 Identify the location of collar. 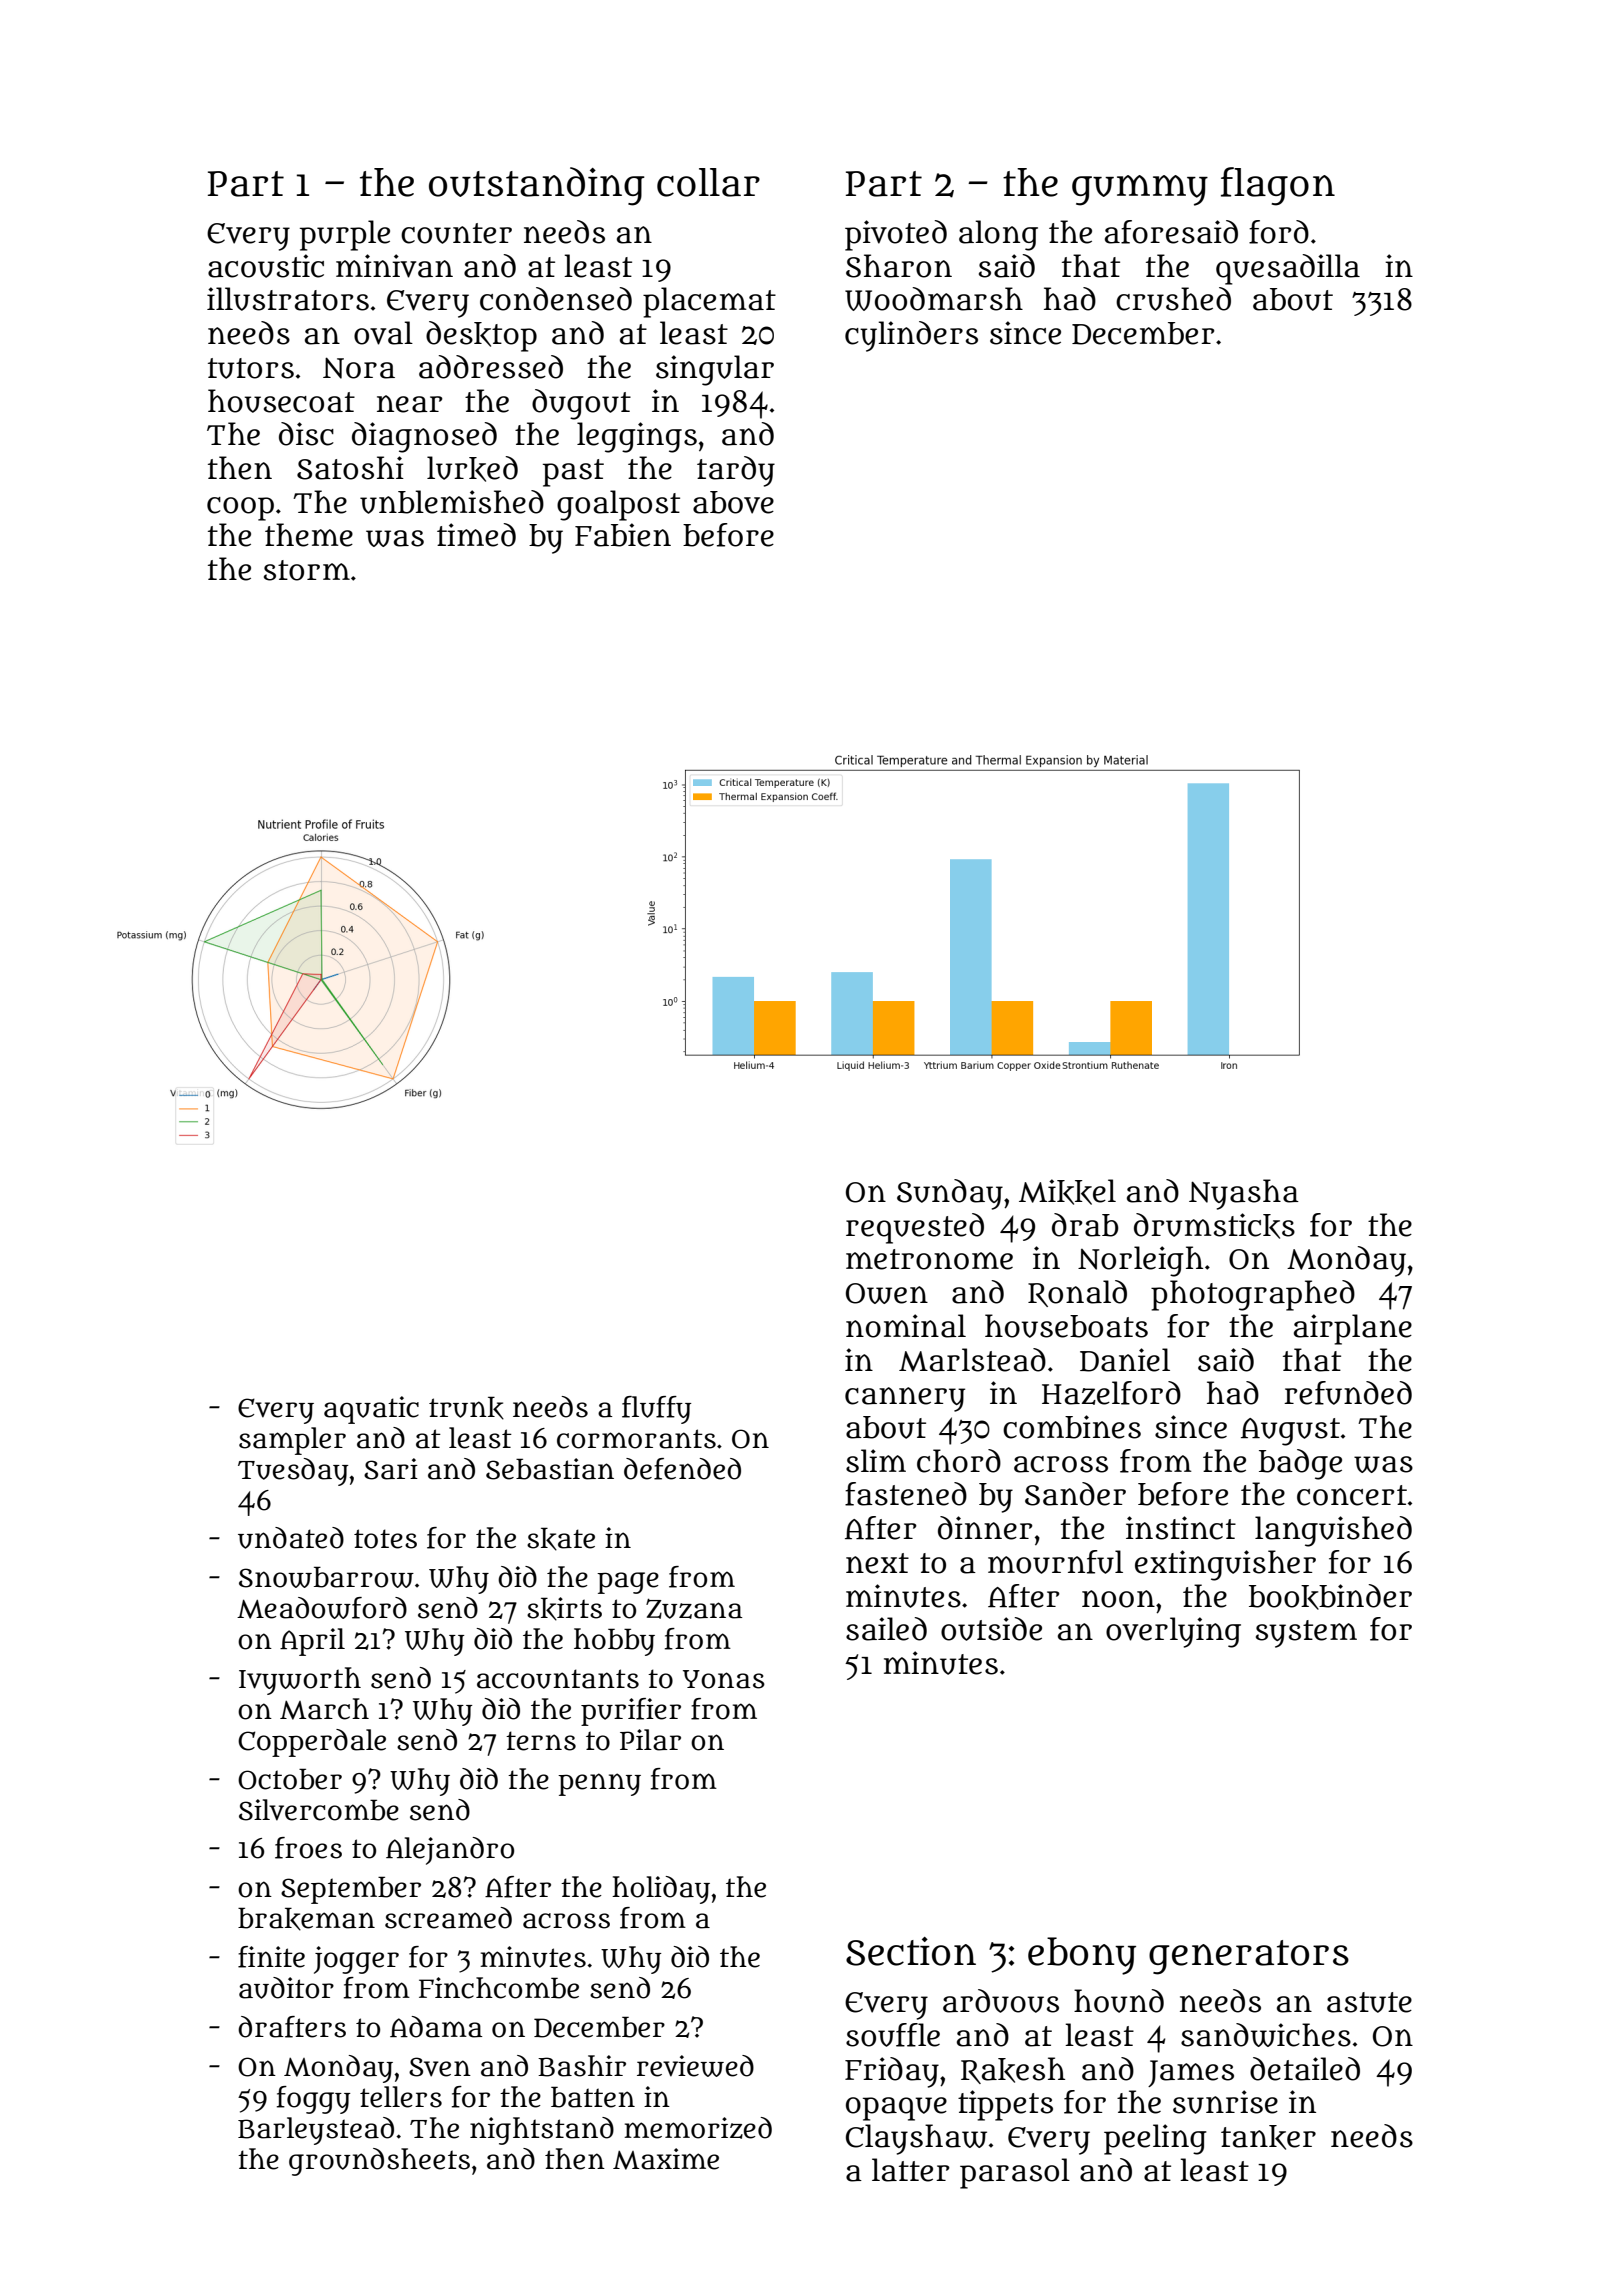
(708, 182).
